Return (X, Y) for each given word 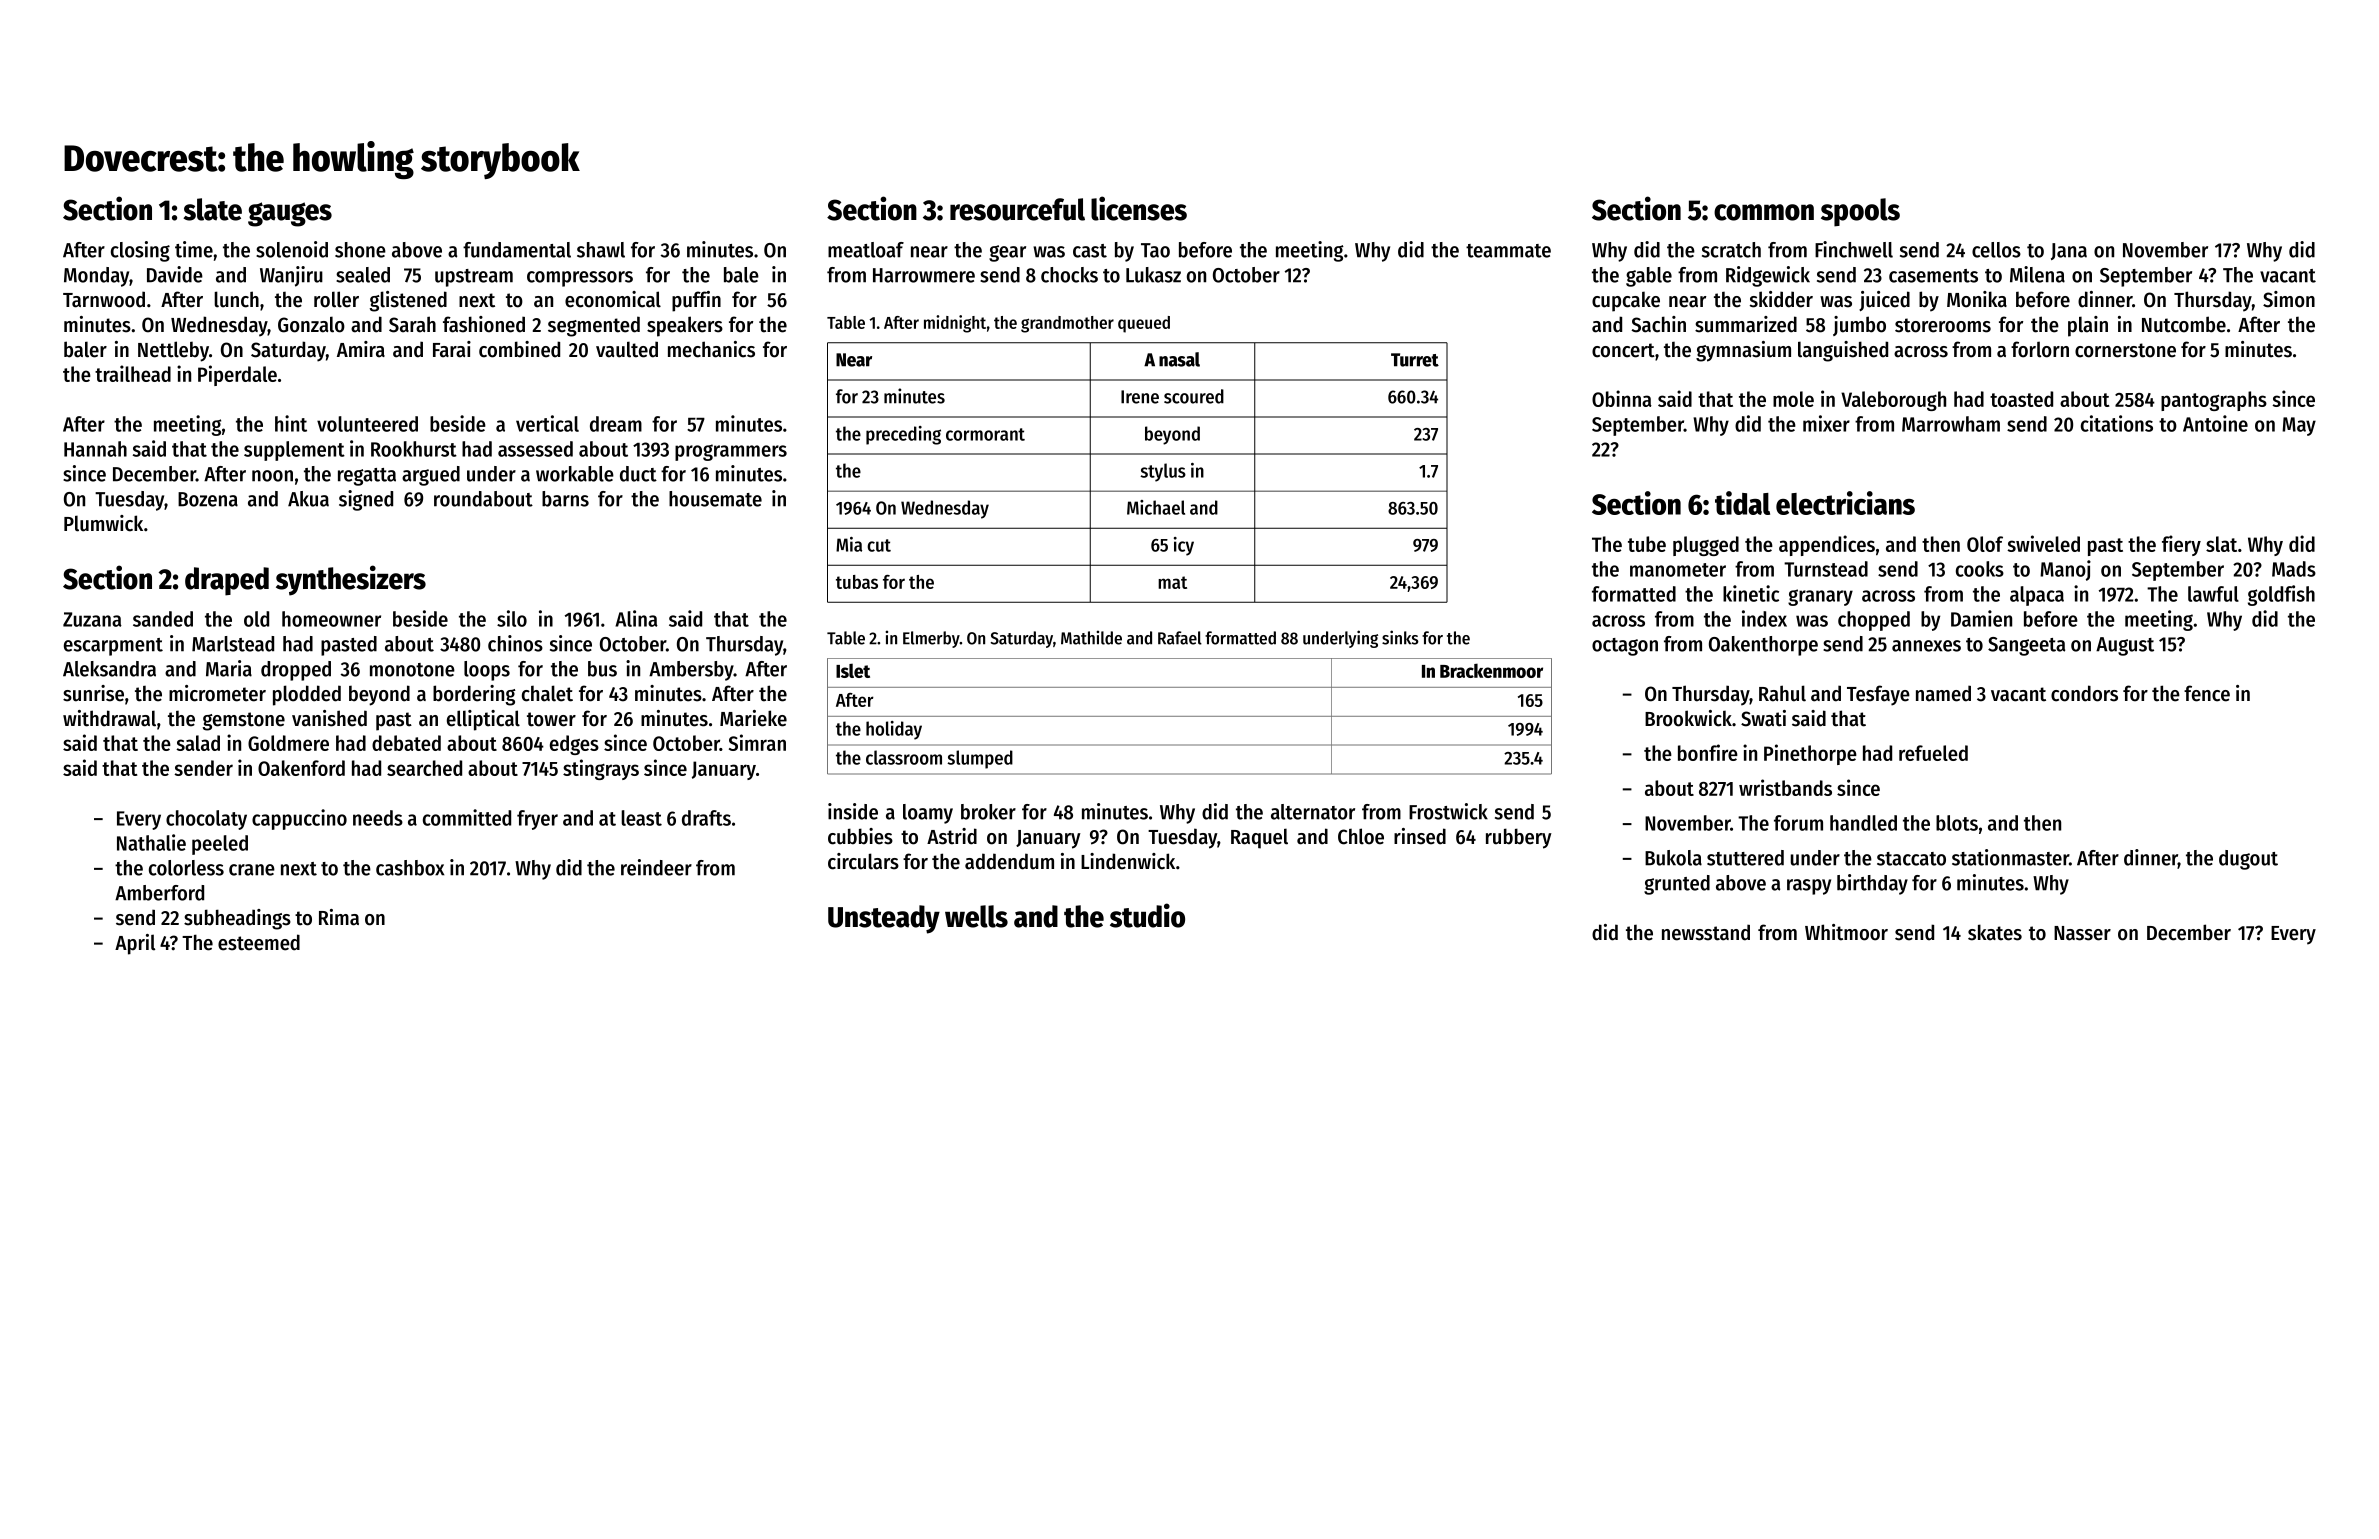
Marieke (753, 718)
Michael (1156, 507)
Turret (1415, 360)
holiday (894, 730)
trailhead (133, 373)
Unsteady (884, 919)
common (1764, 212)
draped (227, 581)
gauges (290, 214)
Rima (339, 917)
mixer (1826, 423)
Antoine (2215, 423)
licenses (1139, 208)
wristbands (1785, 787)
